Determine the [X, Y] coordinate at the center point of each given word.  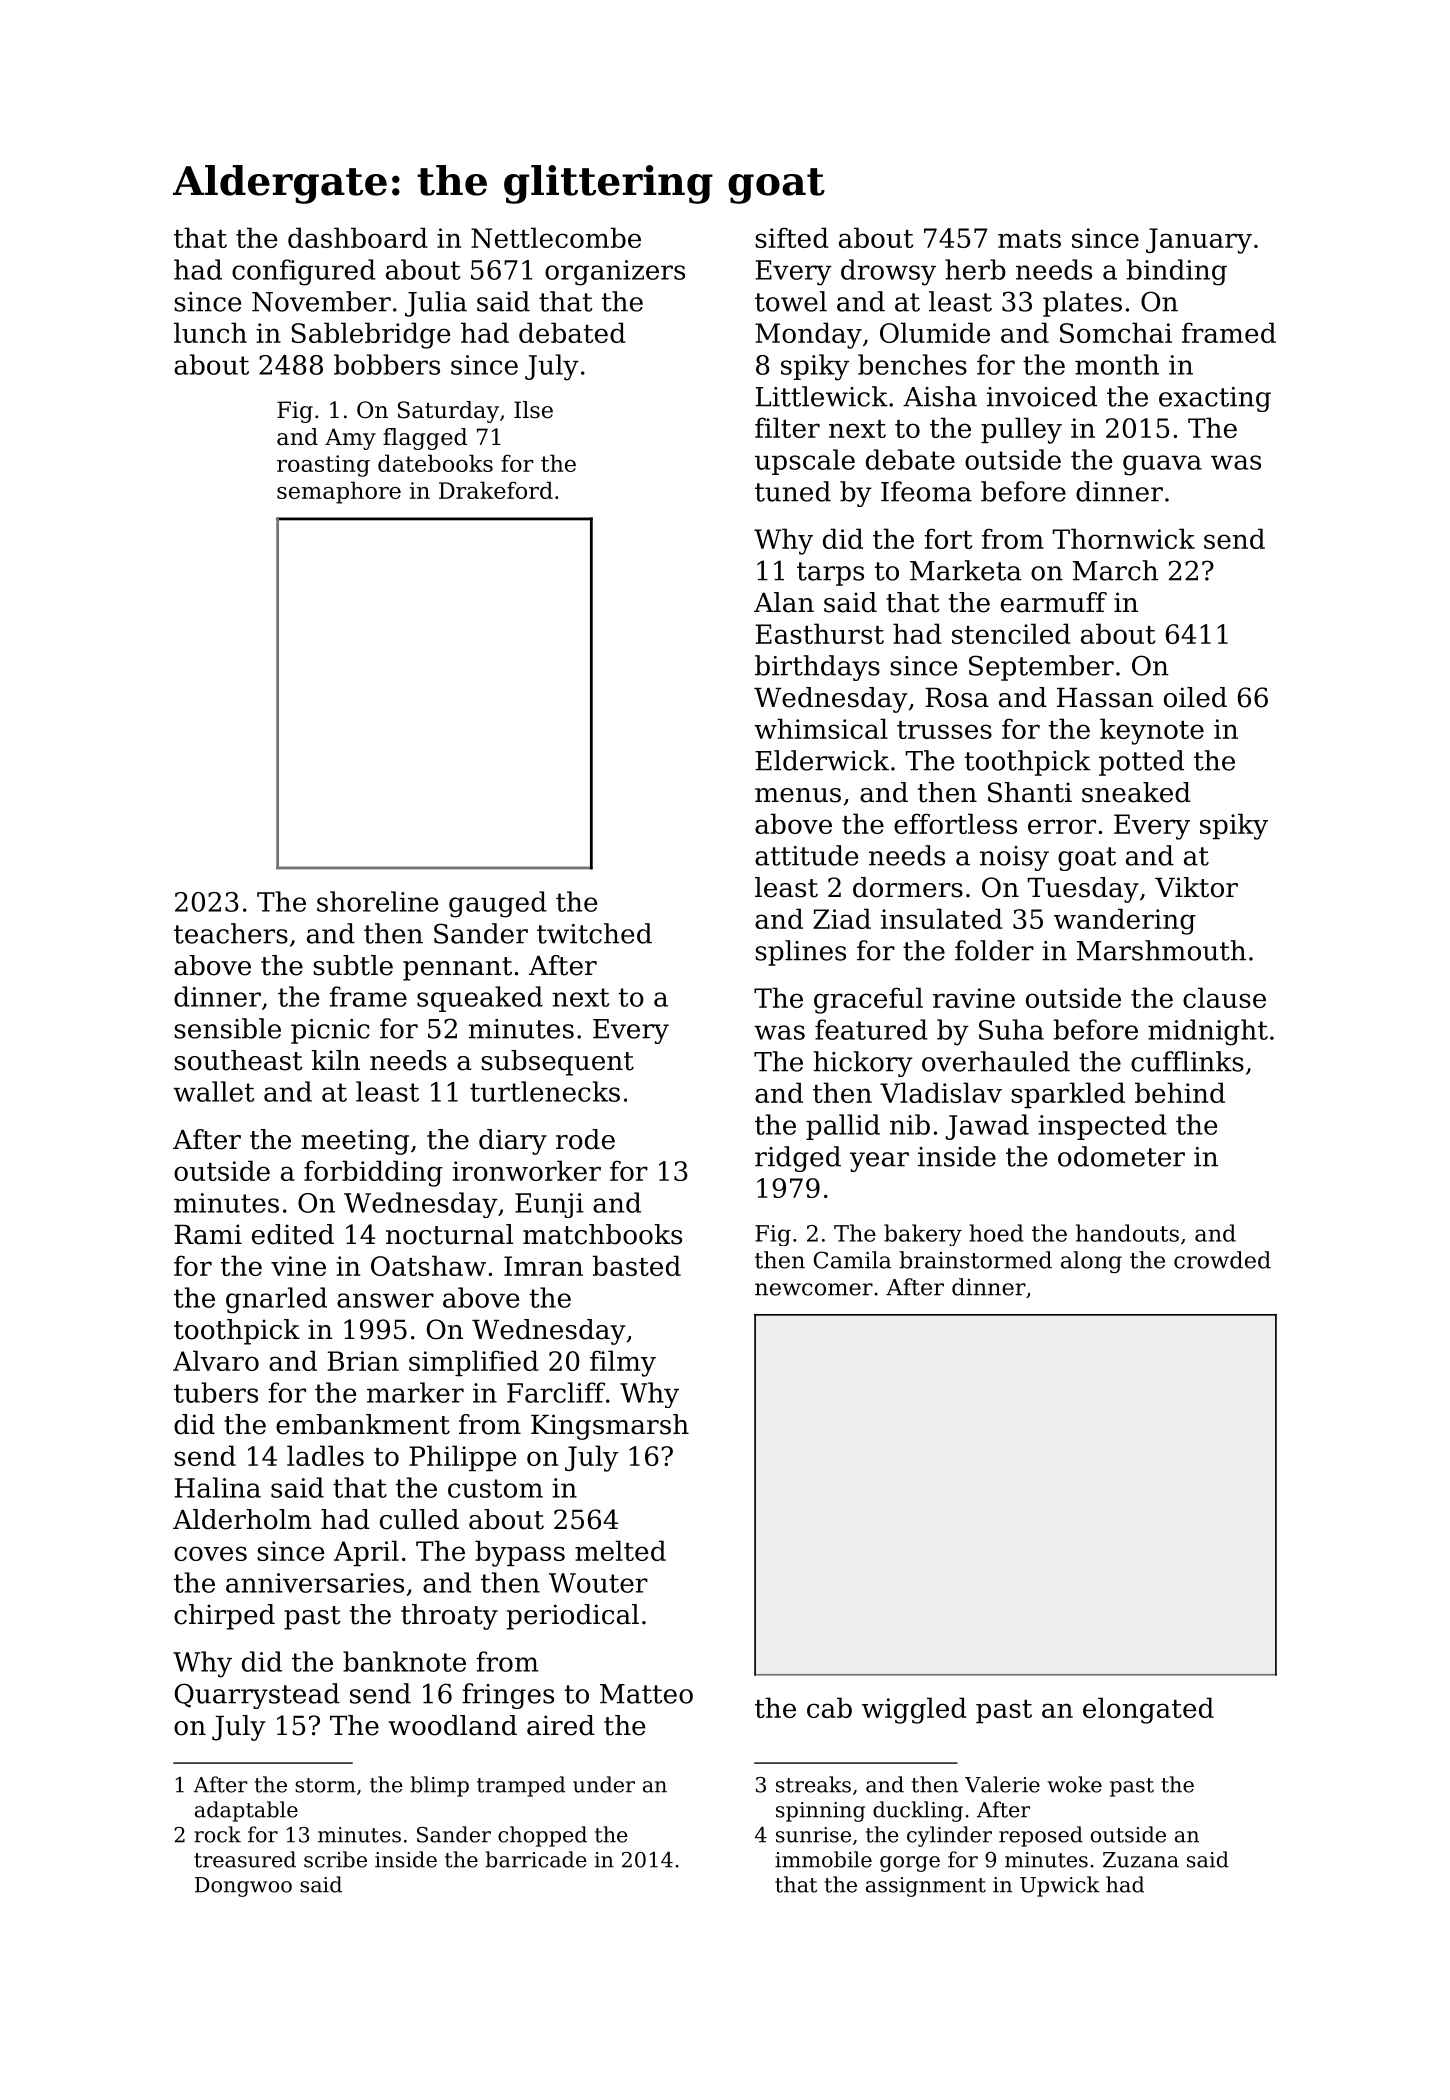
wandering [1125, 921]
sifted [792, 237]
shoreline [377, 901]
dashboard [358, 237]
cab [829, 1707]
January [1199, 241]
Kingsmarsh [610, 1427]
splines [800, 953]
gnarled [276, 1300]
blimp [439, 1786]
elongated [1148, 1710]
